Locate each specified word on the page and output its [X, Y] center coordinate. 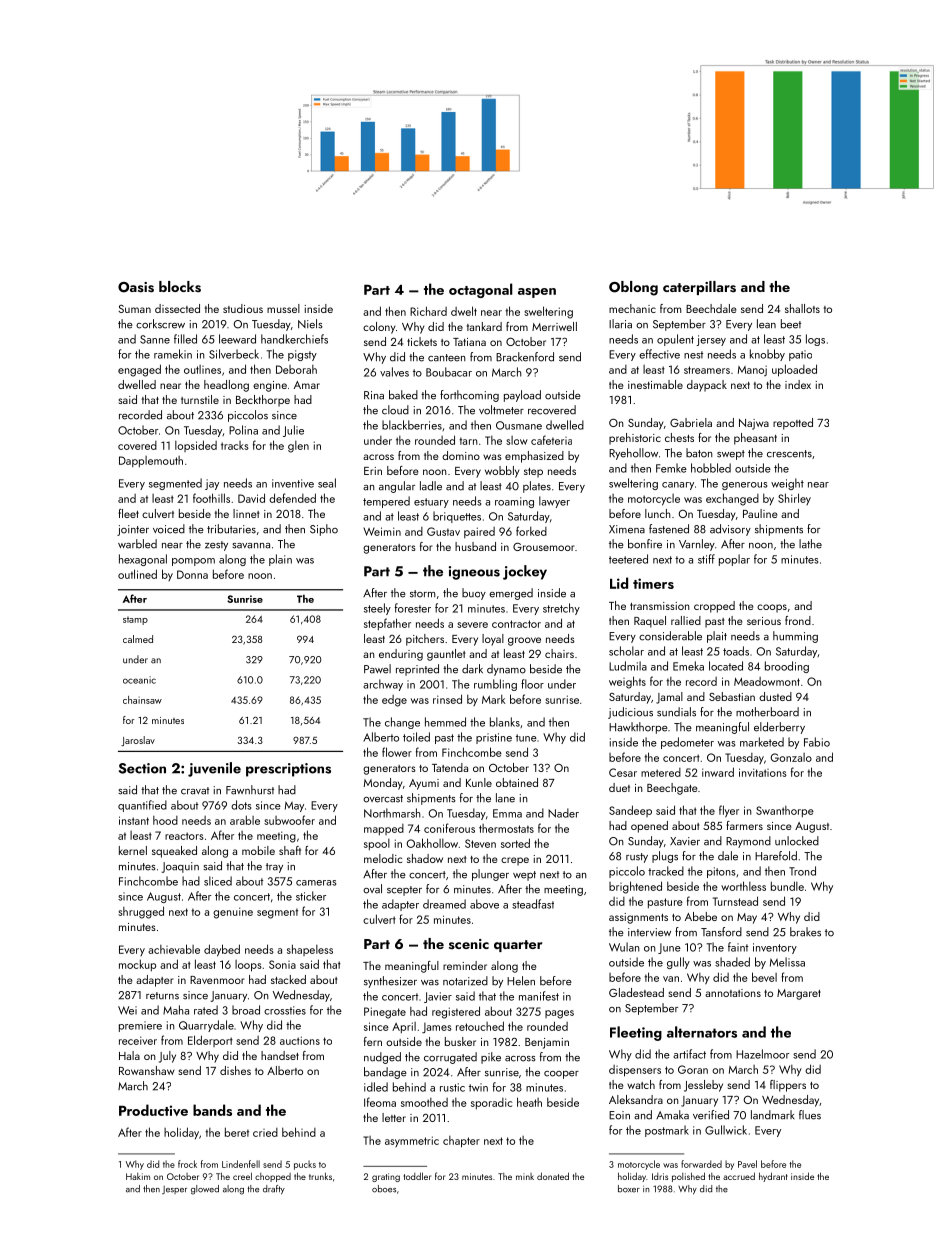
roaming [514, 502]
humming [795, 637]
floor [532, 684]
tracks [235, 445]
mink [525, 1176]
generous [744, 486]
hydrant [773, 1177]
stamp [135, 620]
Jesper [174, 1190]
